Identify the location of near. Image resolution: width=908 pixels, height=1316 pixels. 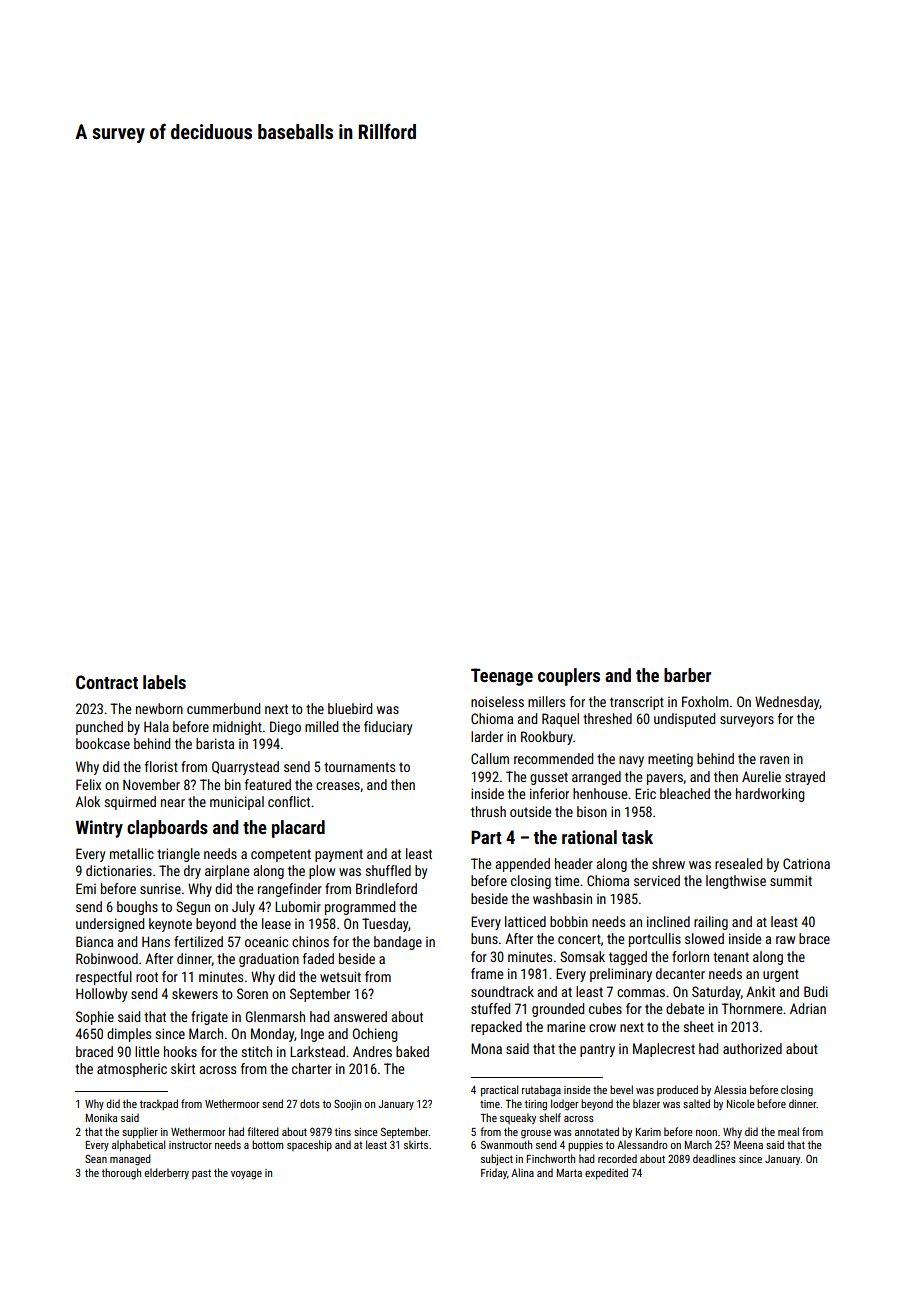
(173, 803).
